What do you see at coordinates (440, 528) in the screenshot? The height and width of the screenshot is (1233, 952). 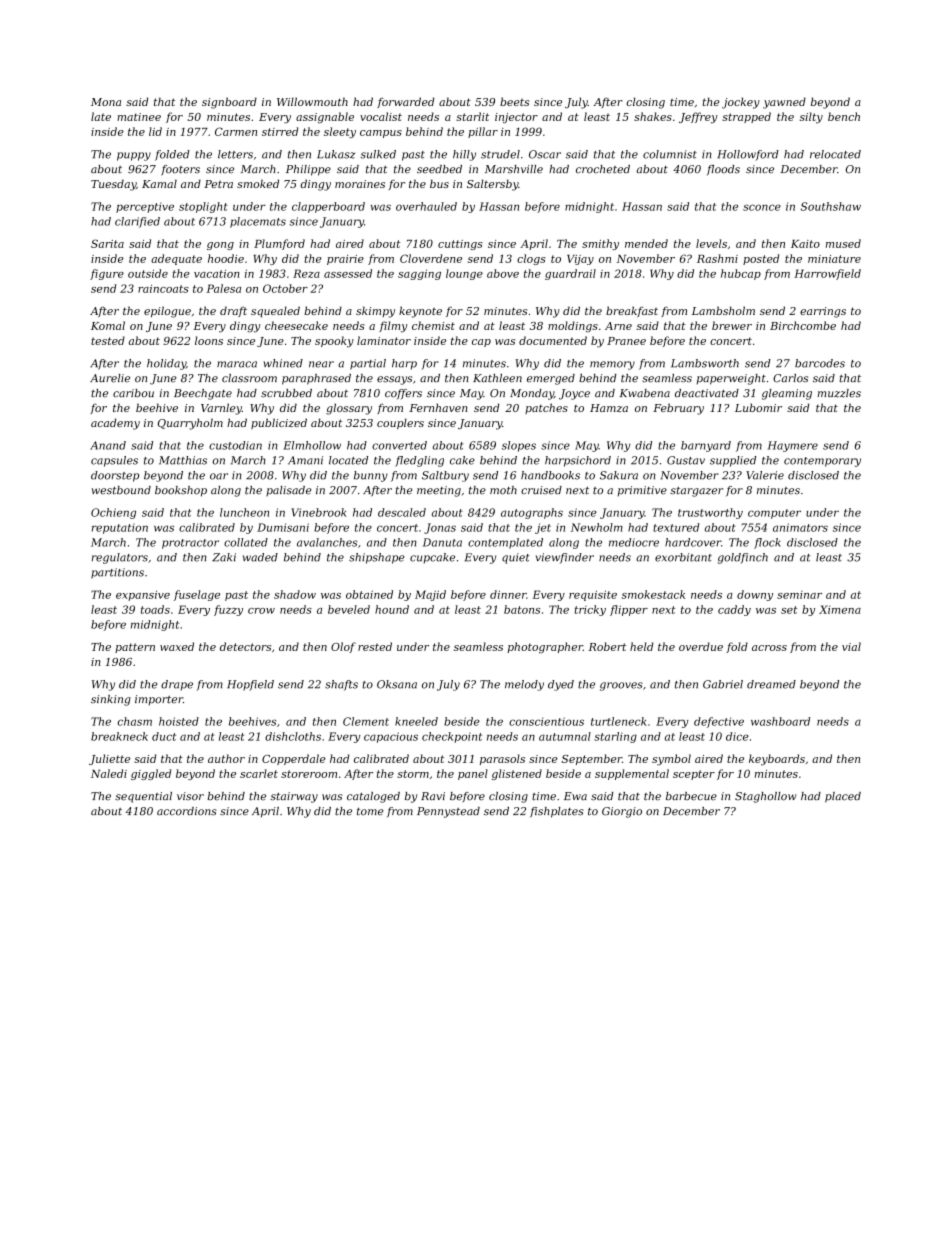 I see `Jonas` at bounding box center [440, 528].
